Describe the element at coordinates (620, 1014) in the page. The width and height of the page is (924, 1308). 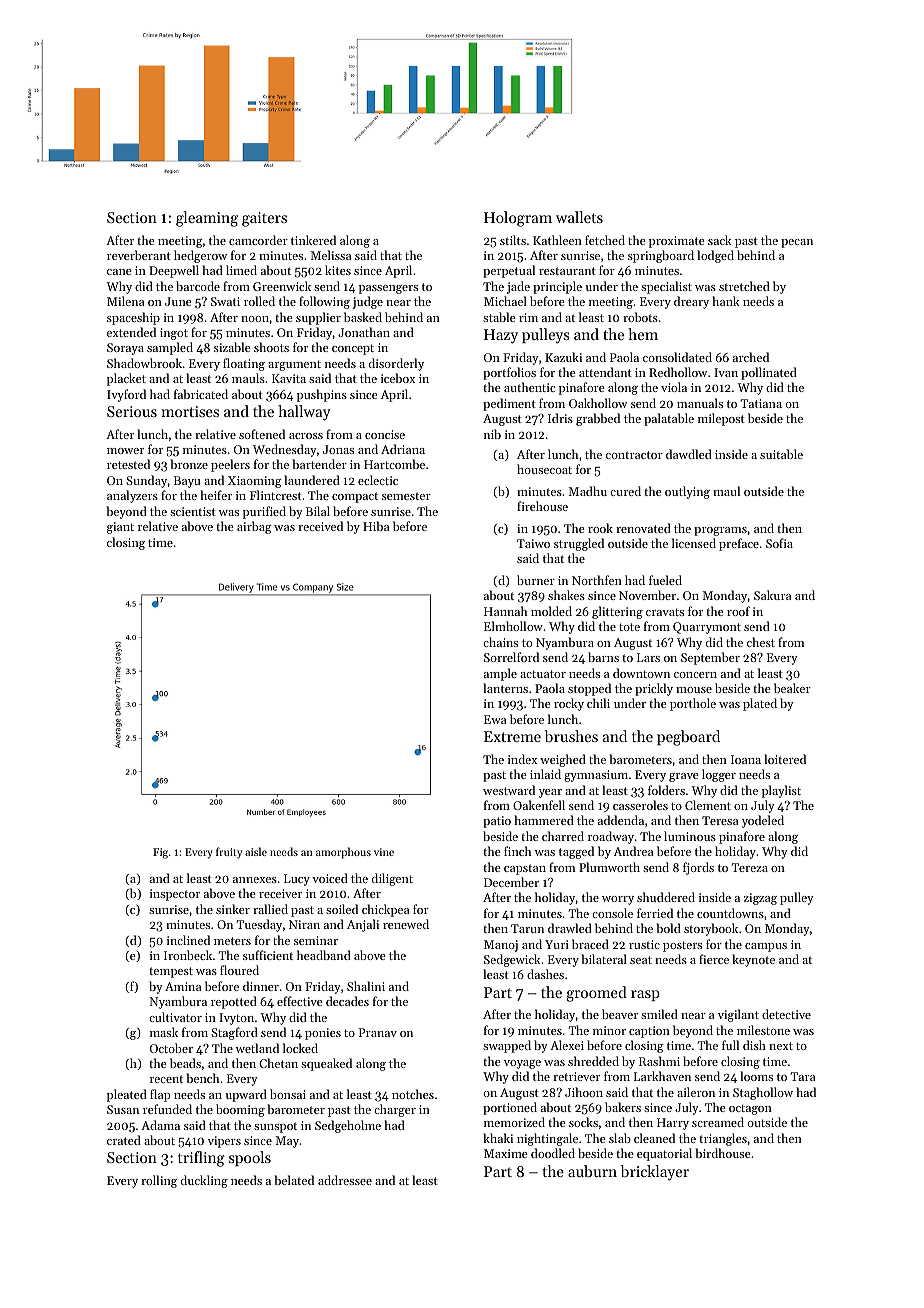
I see `beaver` at that location.
